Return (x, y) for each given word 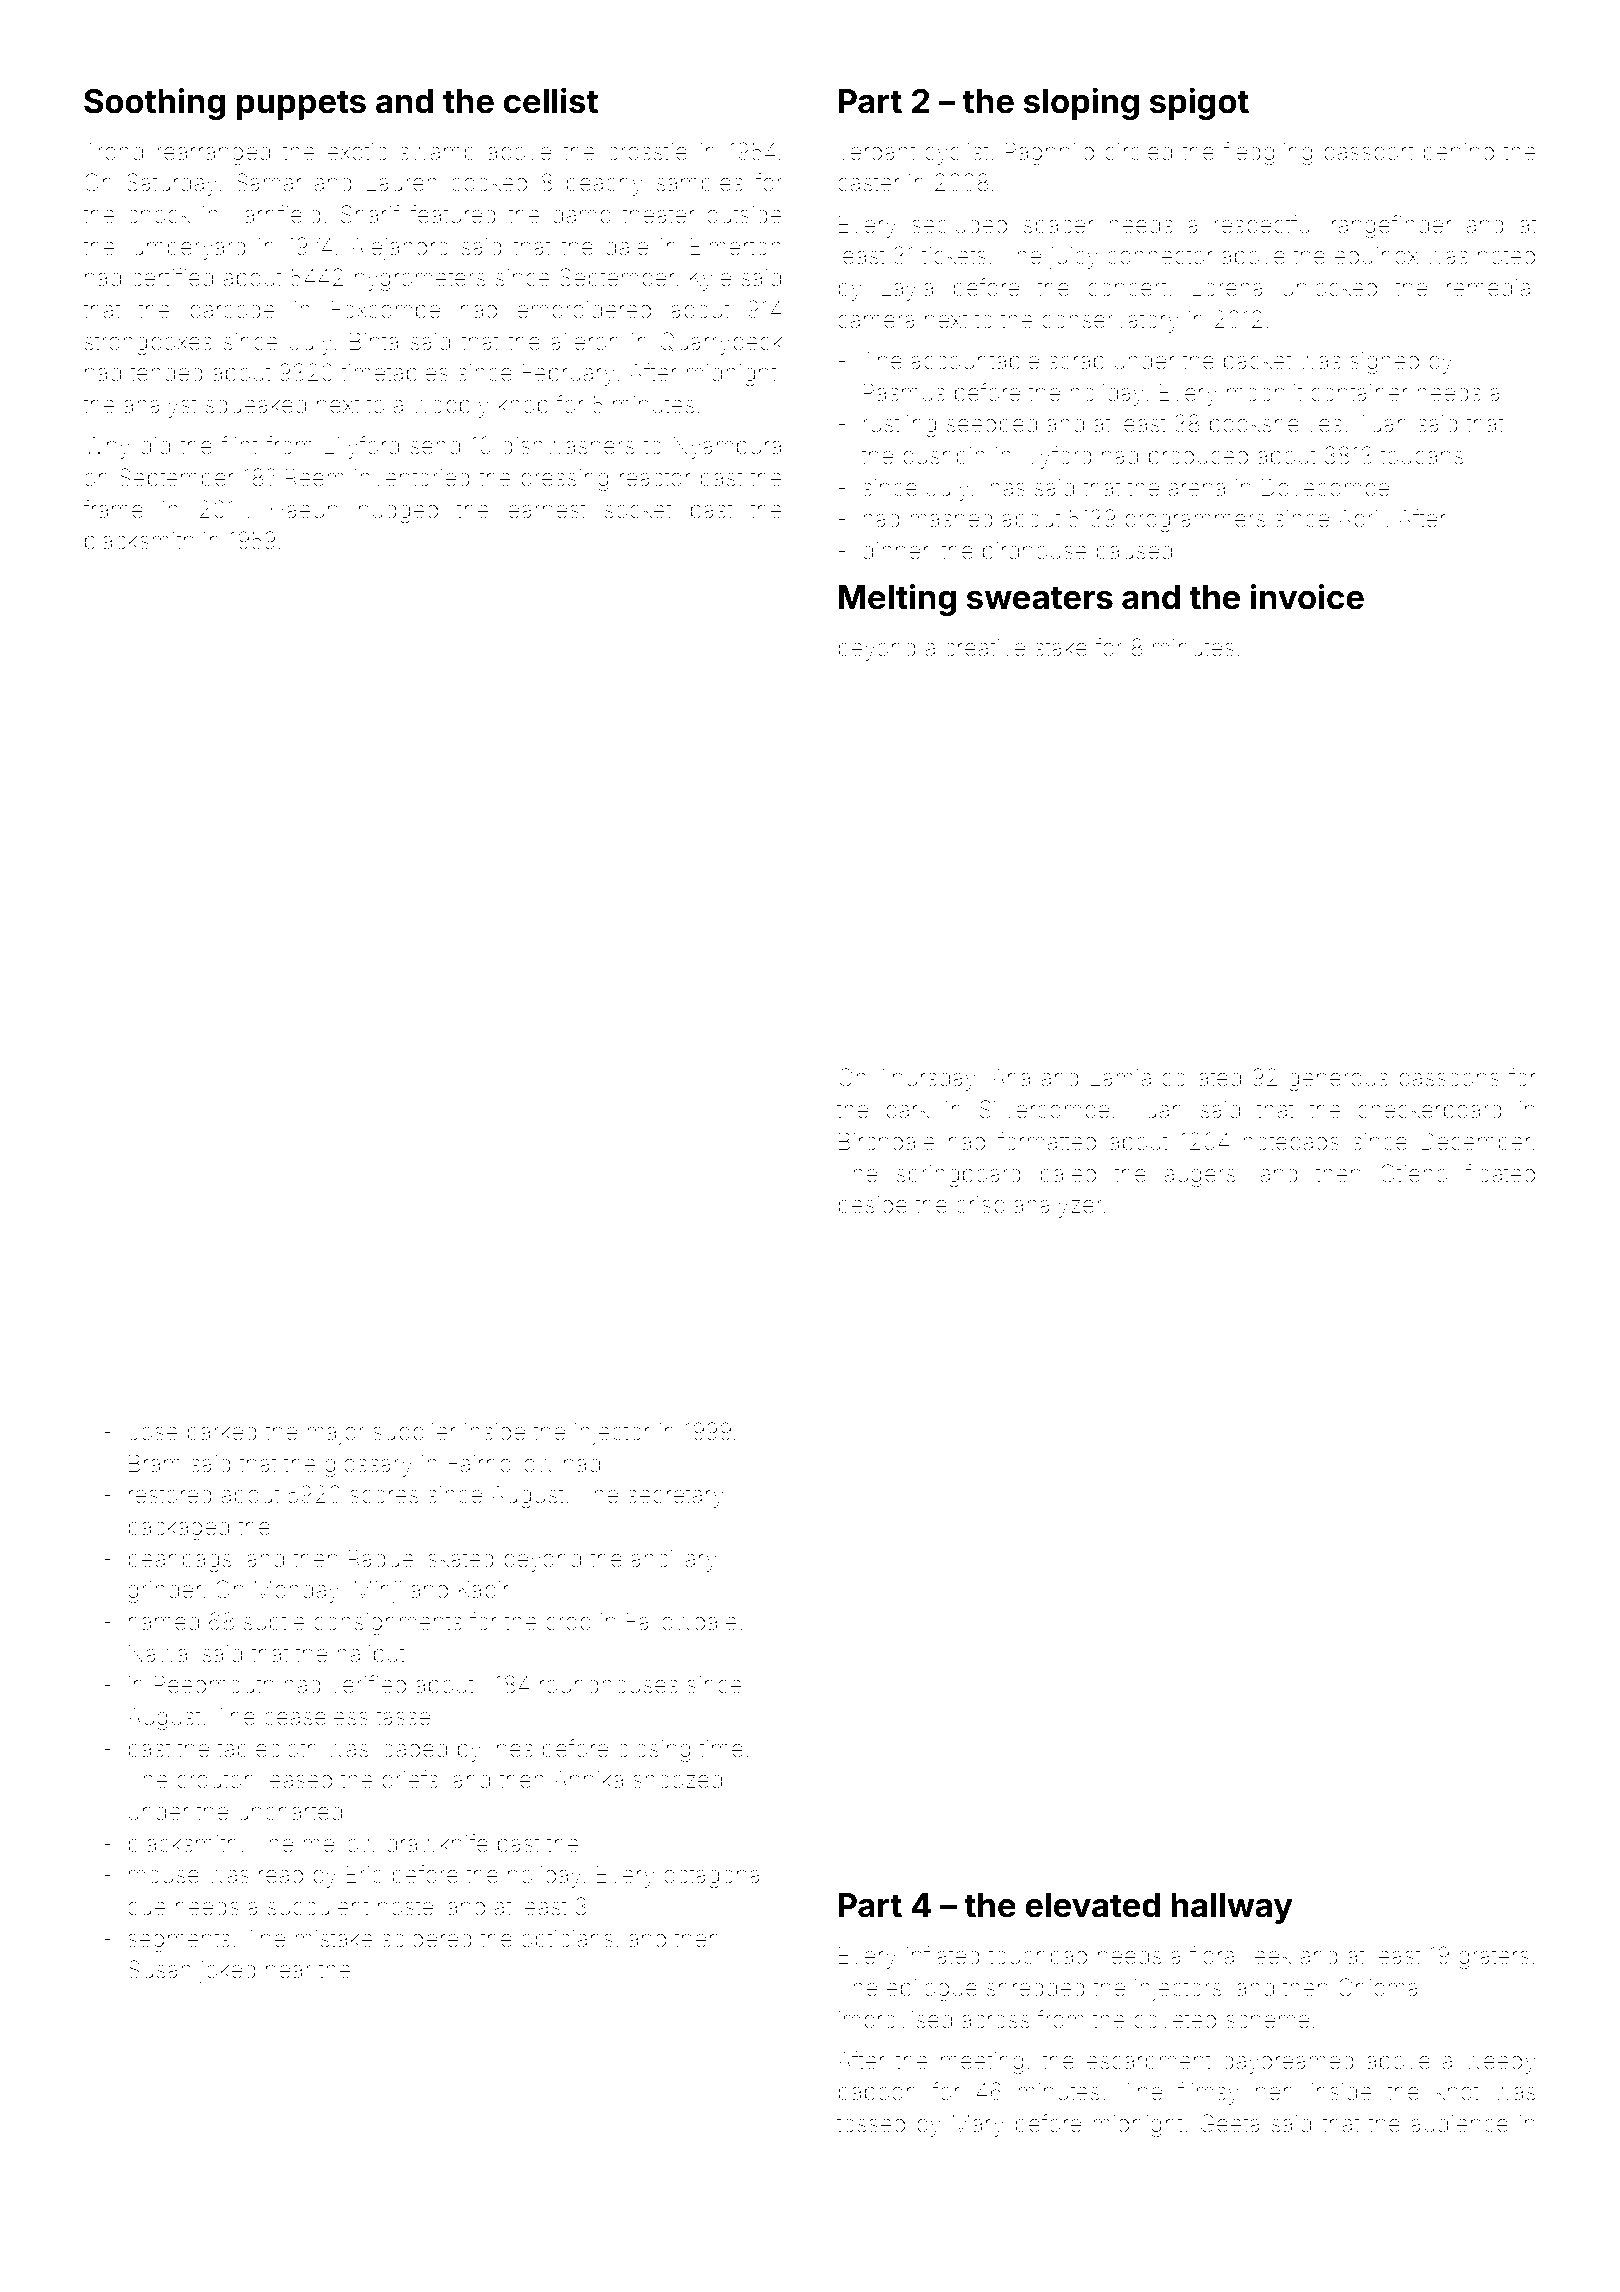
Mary (978, 2126)
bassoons (1449, 1078)
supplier (414, 1434)
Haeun (304, 510)
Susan (159, 1969)
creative (985, 648)
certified (172, 277)
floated (1500, 1173)
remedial (1491, 288)
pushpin (944, 458)
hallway (1232, 1908)
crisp (980, 1207)
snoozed (677, 1780)
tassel (405, 1717)
